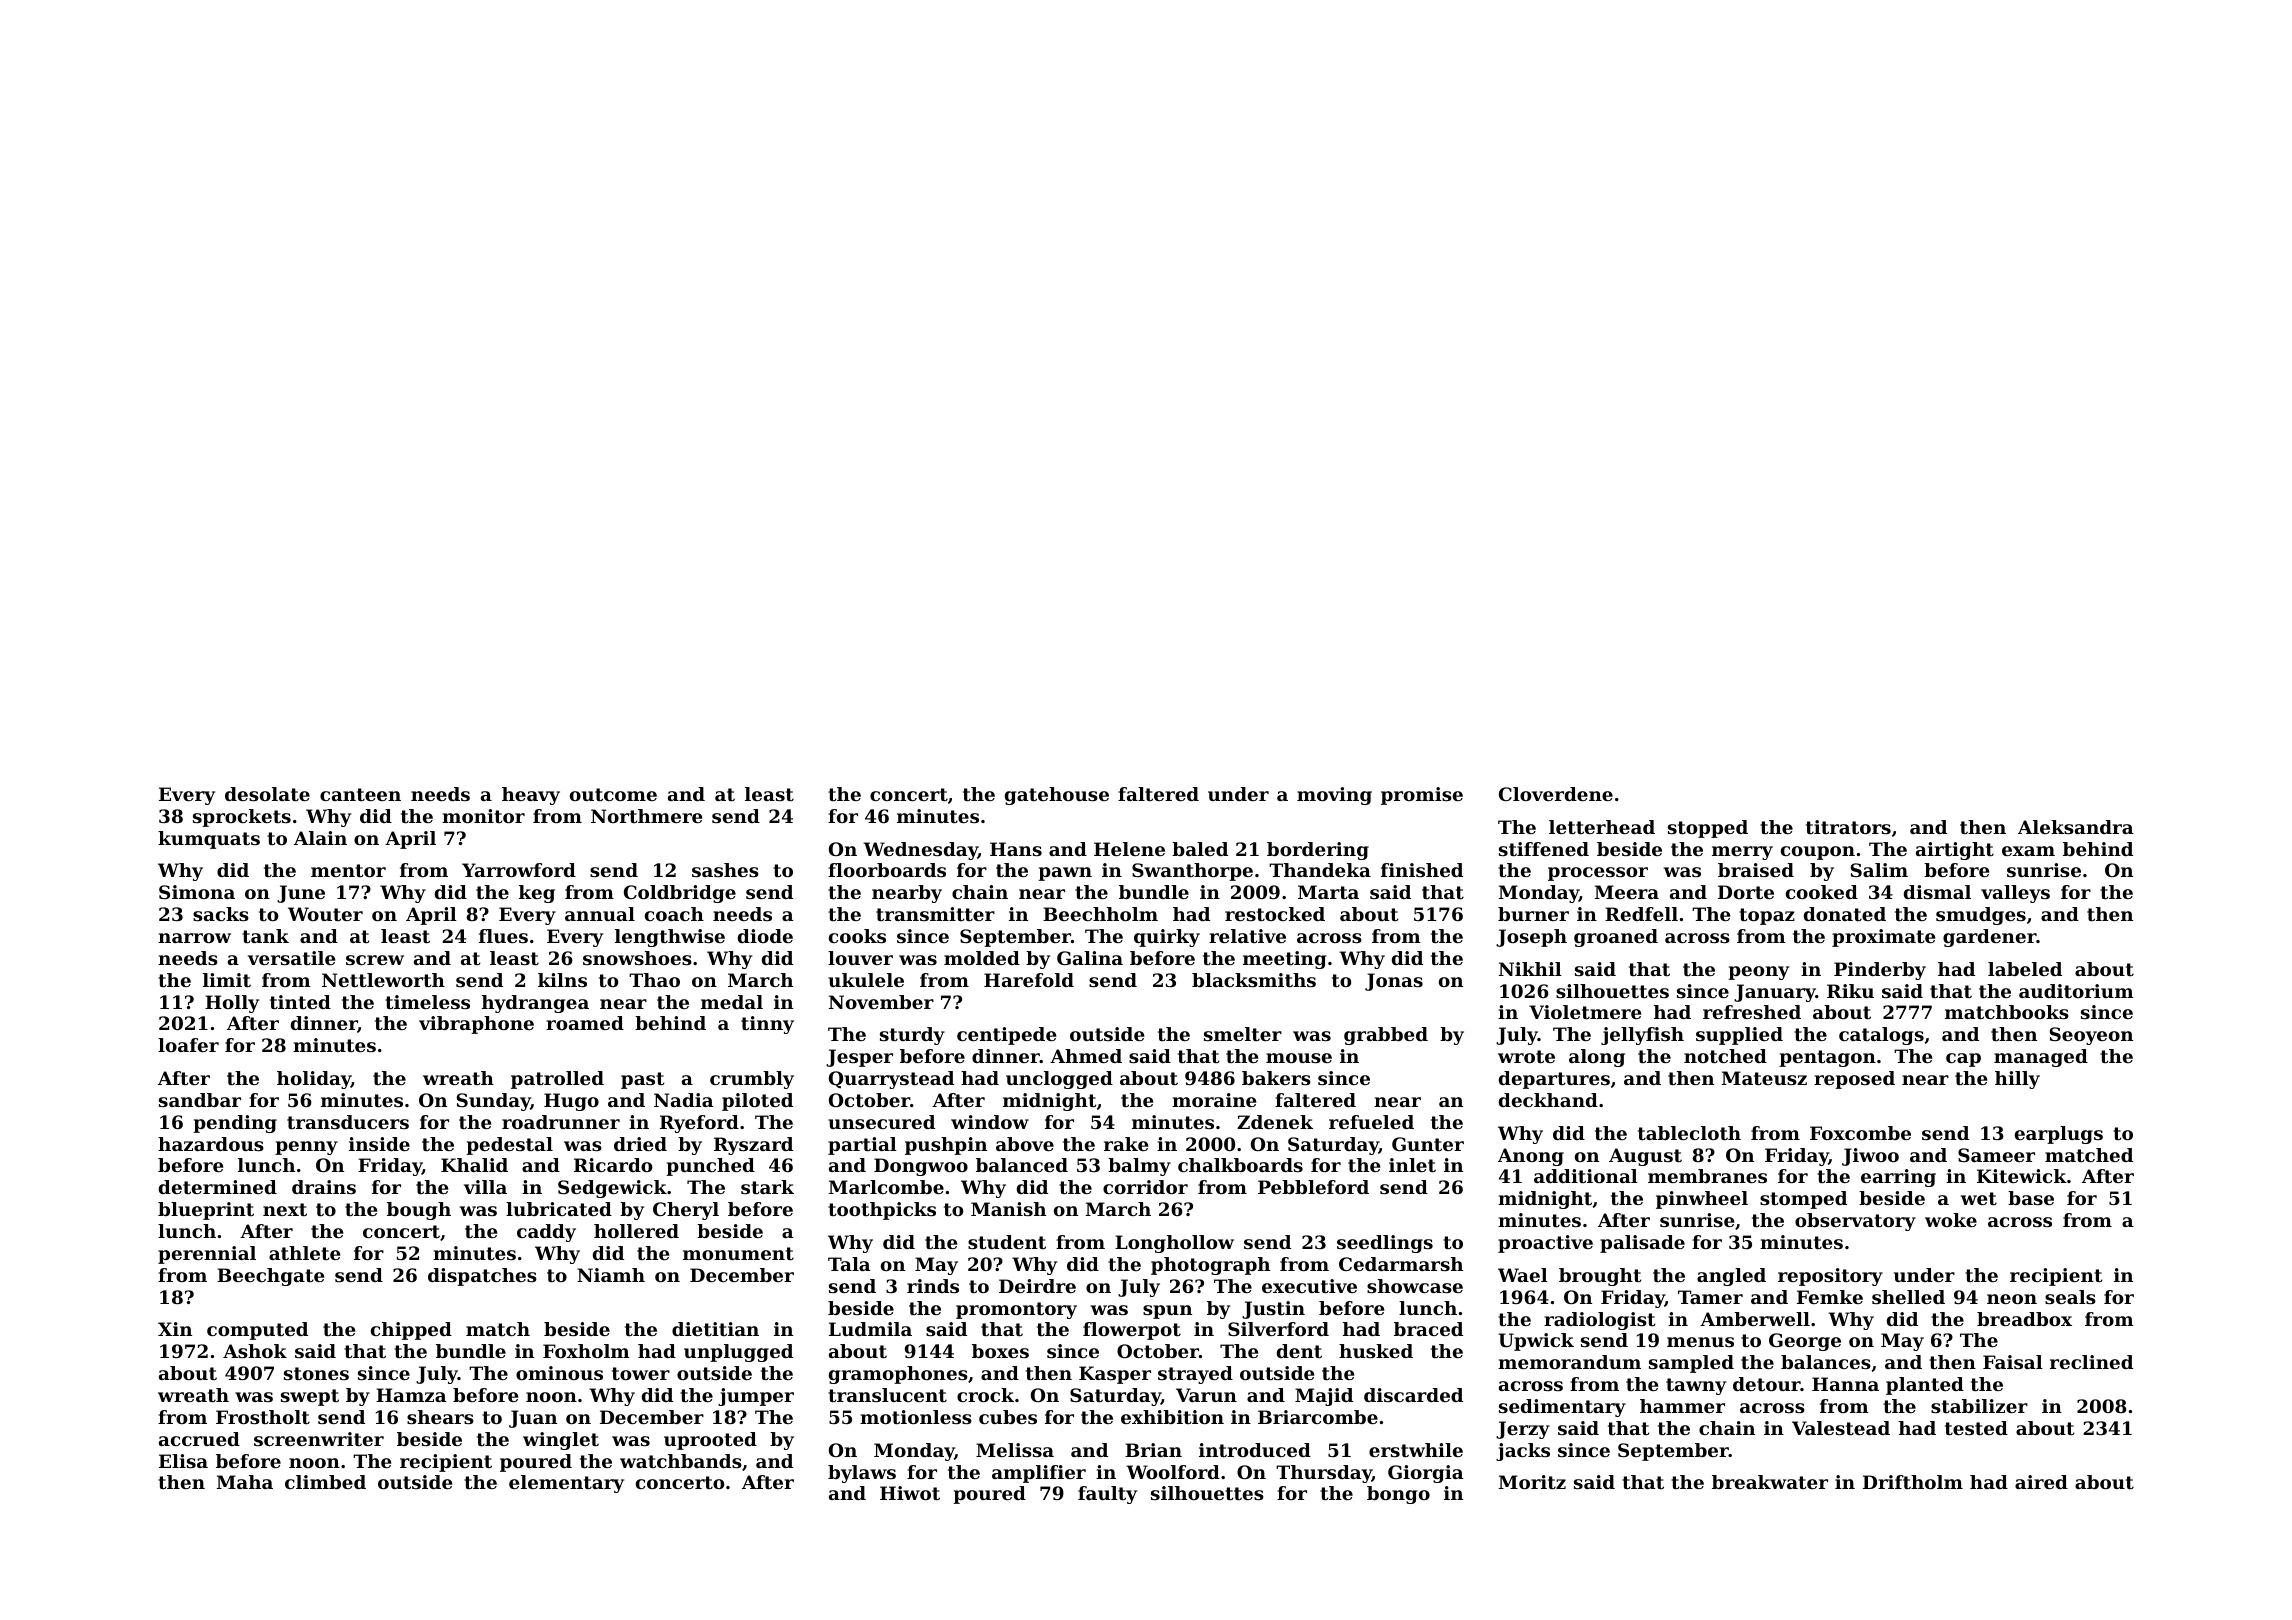 This screenshot has height=1620, width=2292. I want to click on January, so click(1775, 993).
